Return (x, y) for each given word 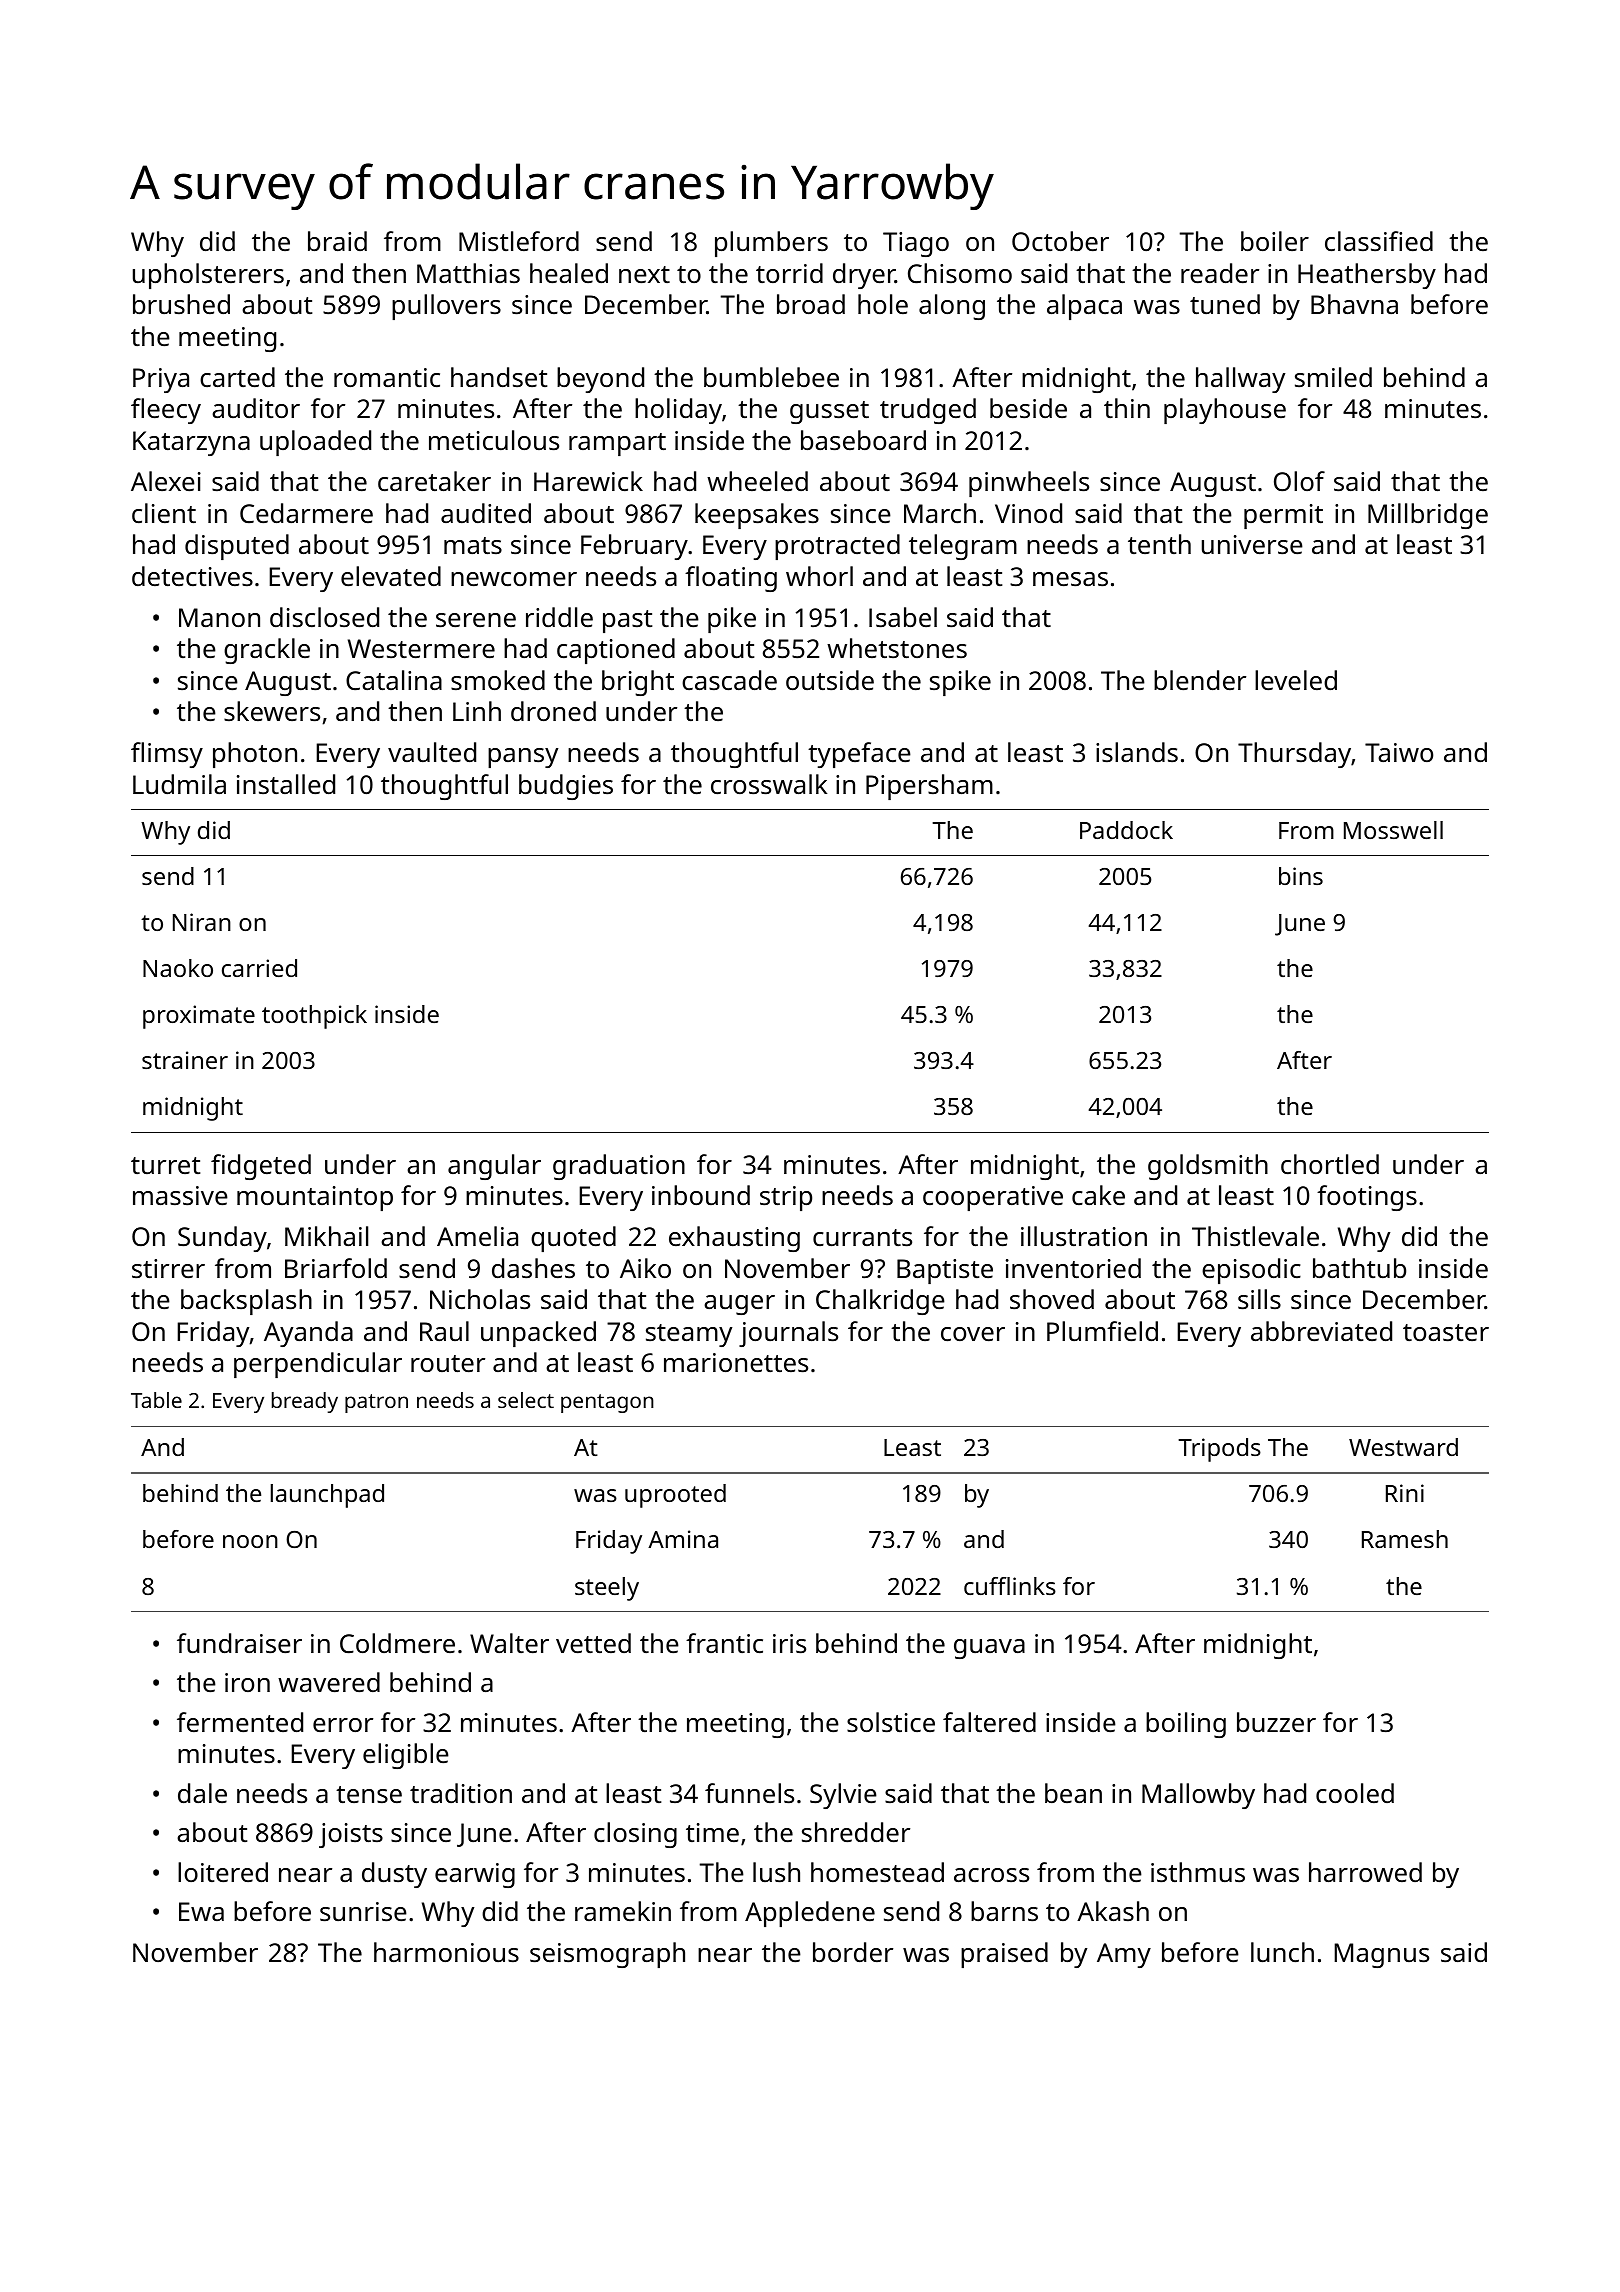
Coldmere (397, 1643)
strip (786, 1198)
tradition (461, 1793)
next (644, 274)
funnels (749, 1793)
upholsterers (208, 276)
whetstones (897, 648)
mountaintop (315, 1198)
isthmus (1198, 1872)
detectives (192, 576)
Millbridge (1428, 516)
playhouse (1225, 411)
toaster (1446, 1333)
